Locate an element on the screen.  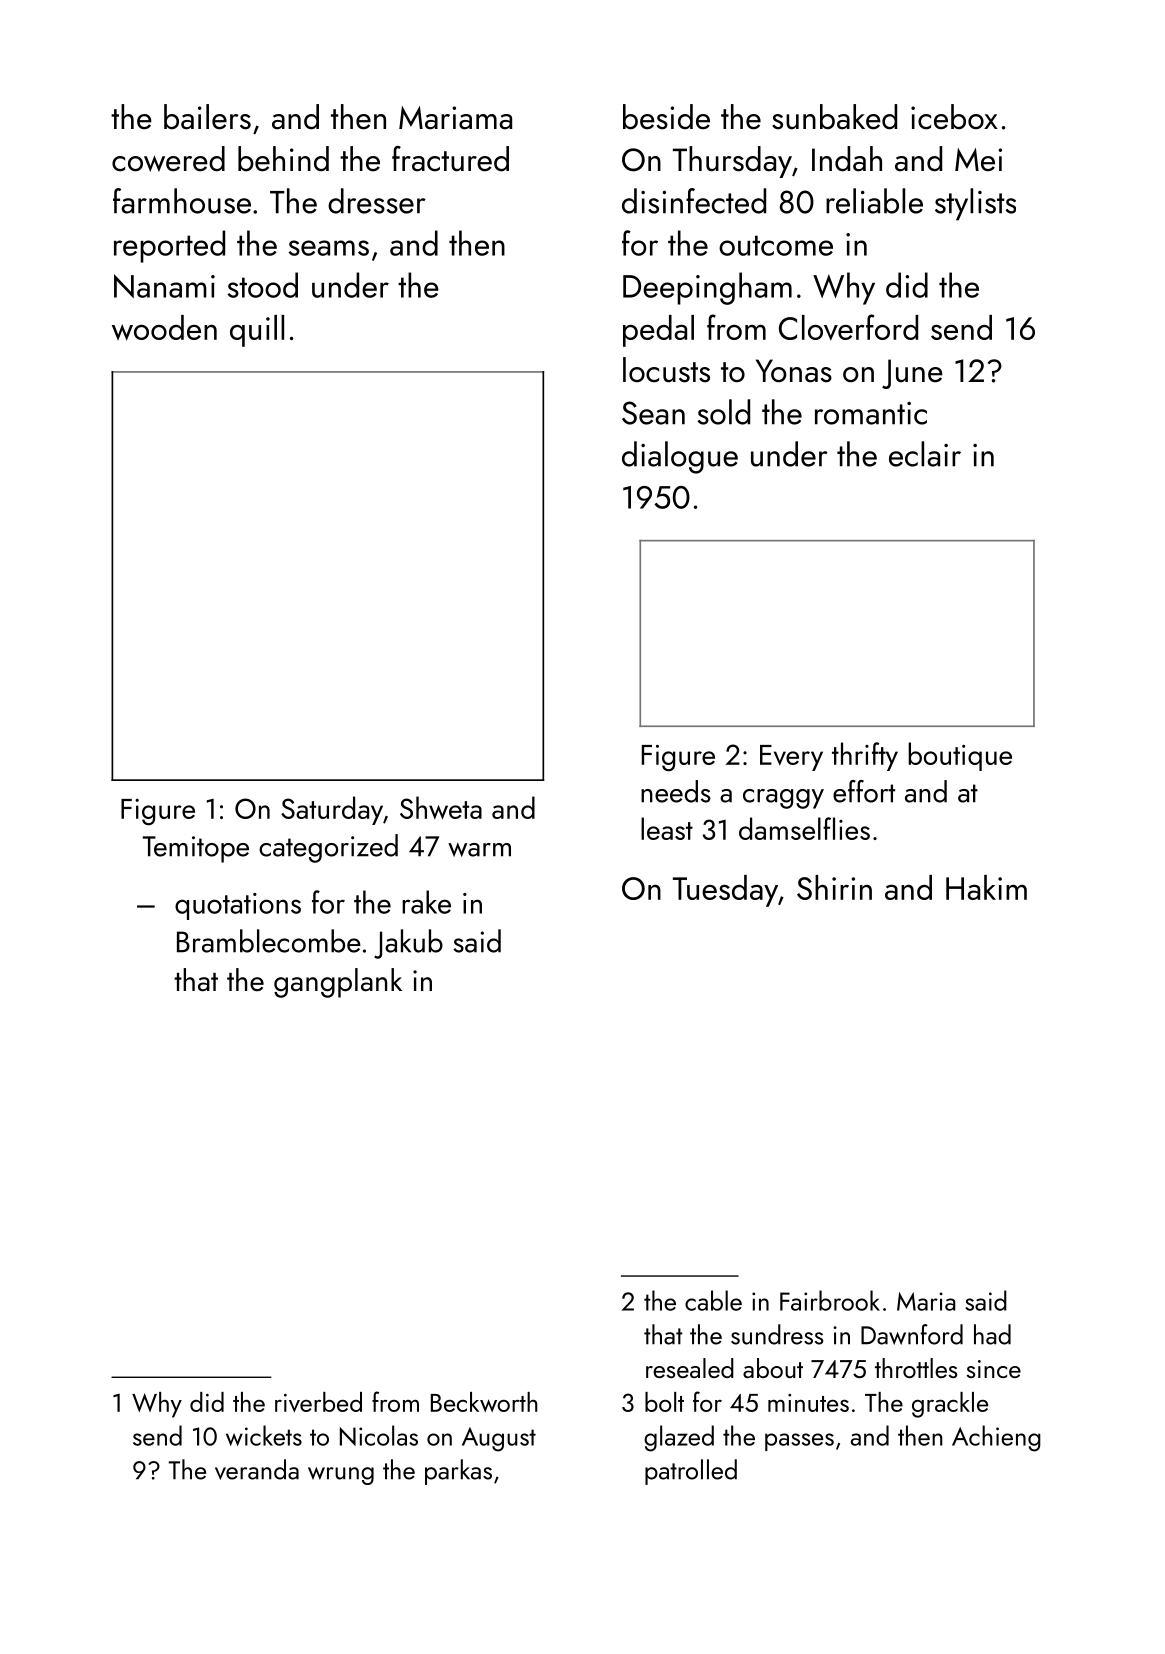
Cloverford is located at coordinates (848, 327).
